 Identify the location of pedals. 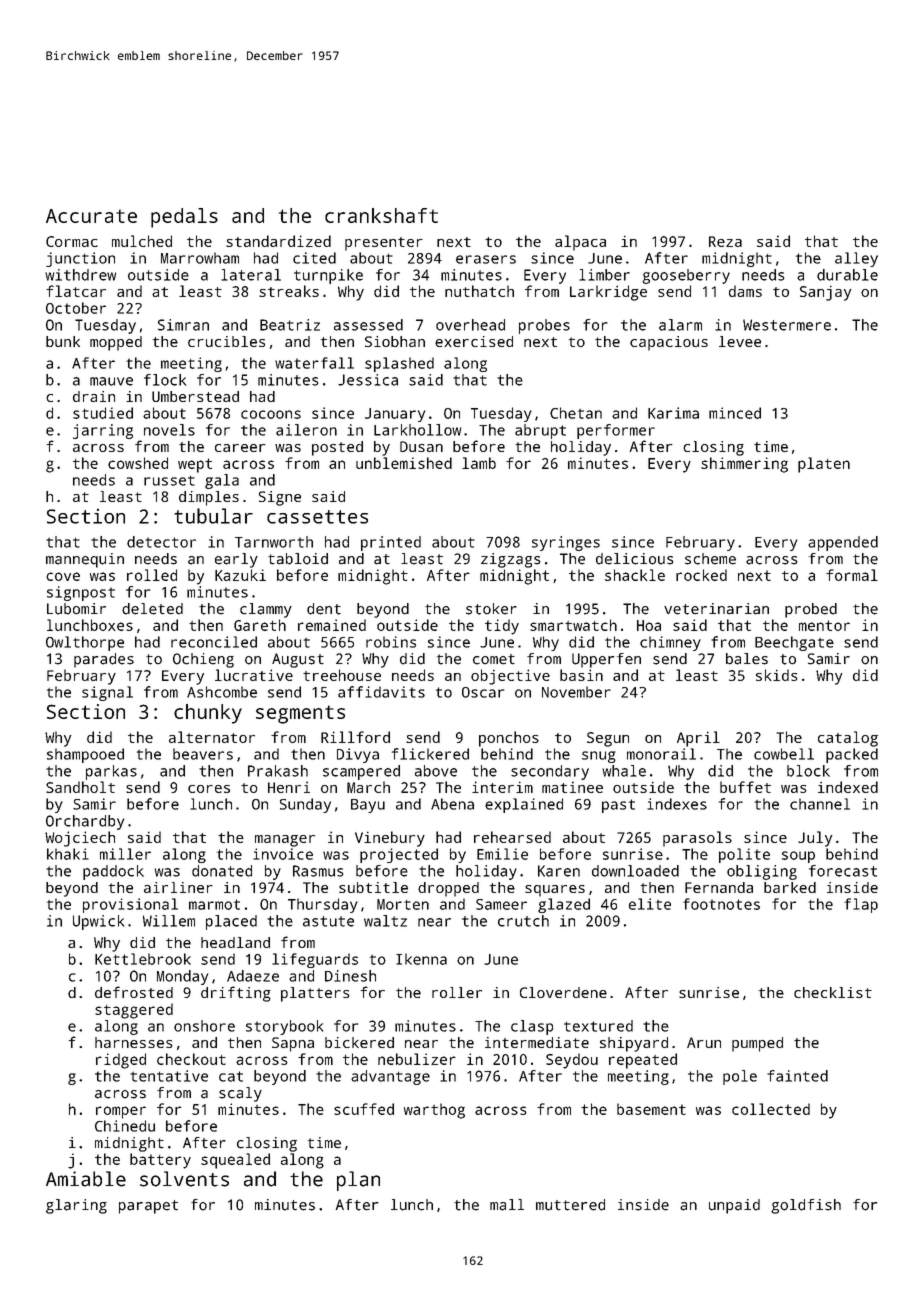
(184, 218).
